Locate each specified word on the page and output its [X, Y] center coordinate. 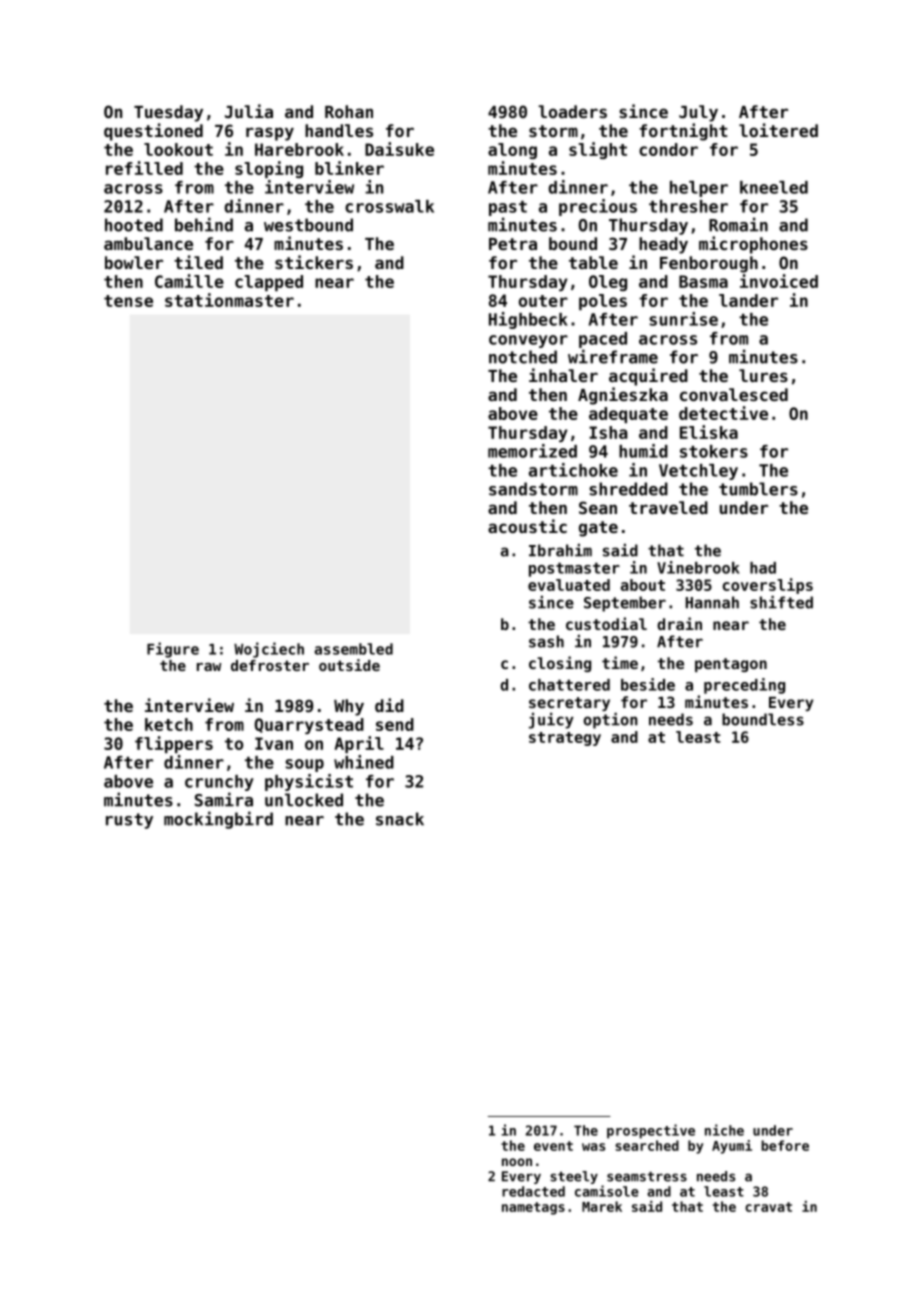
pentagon [731, 665]
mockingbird [218, 820]
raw [209, 667]
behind [204, 224]
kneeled [774, 187]
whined [364, 762]
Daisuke [399, 149]
